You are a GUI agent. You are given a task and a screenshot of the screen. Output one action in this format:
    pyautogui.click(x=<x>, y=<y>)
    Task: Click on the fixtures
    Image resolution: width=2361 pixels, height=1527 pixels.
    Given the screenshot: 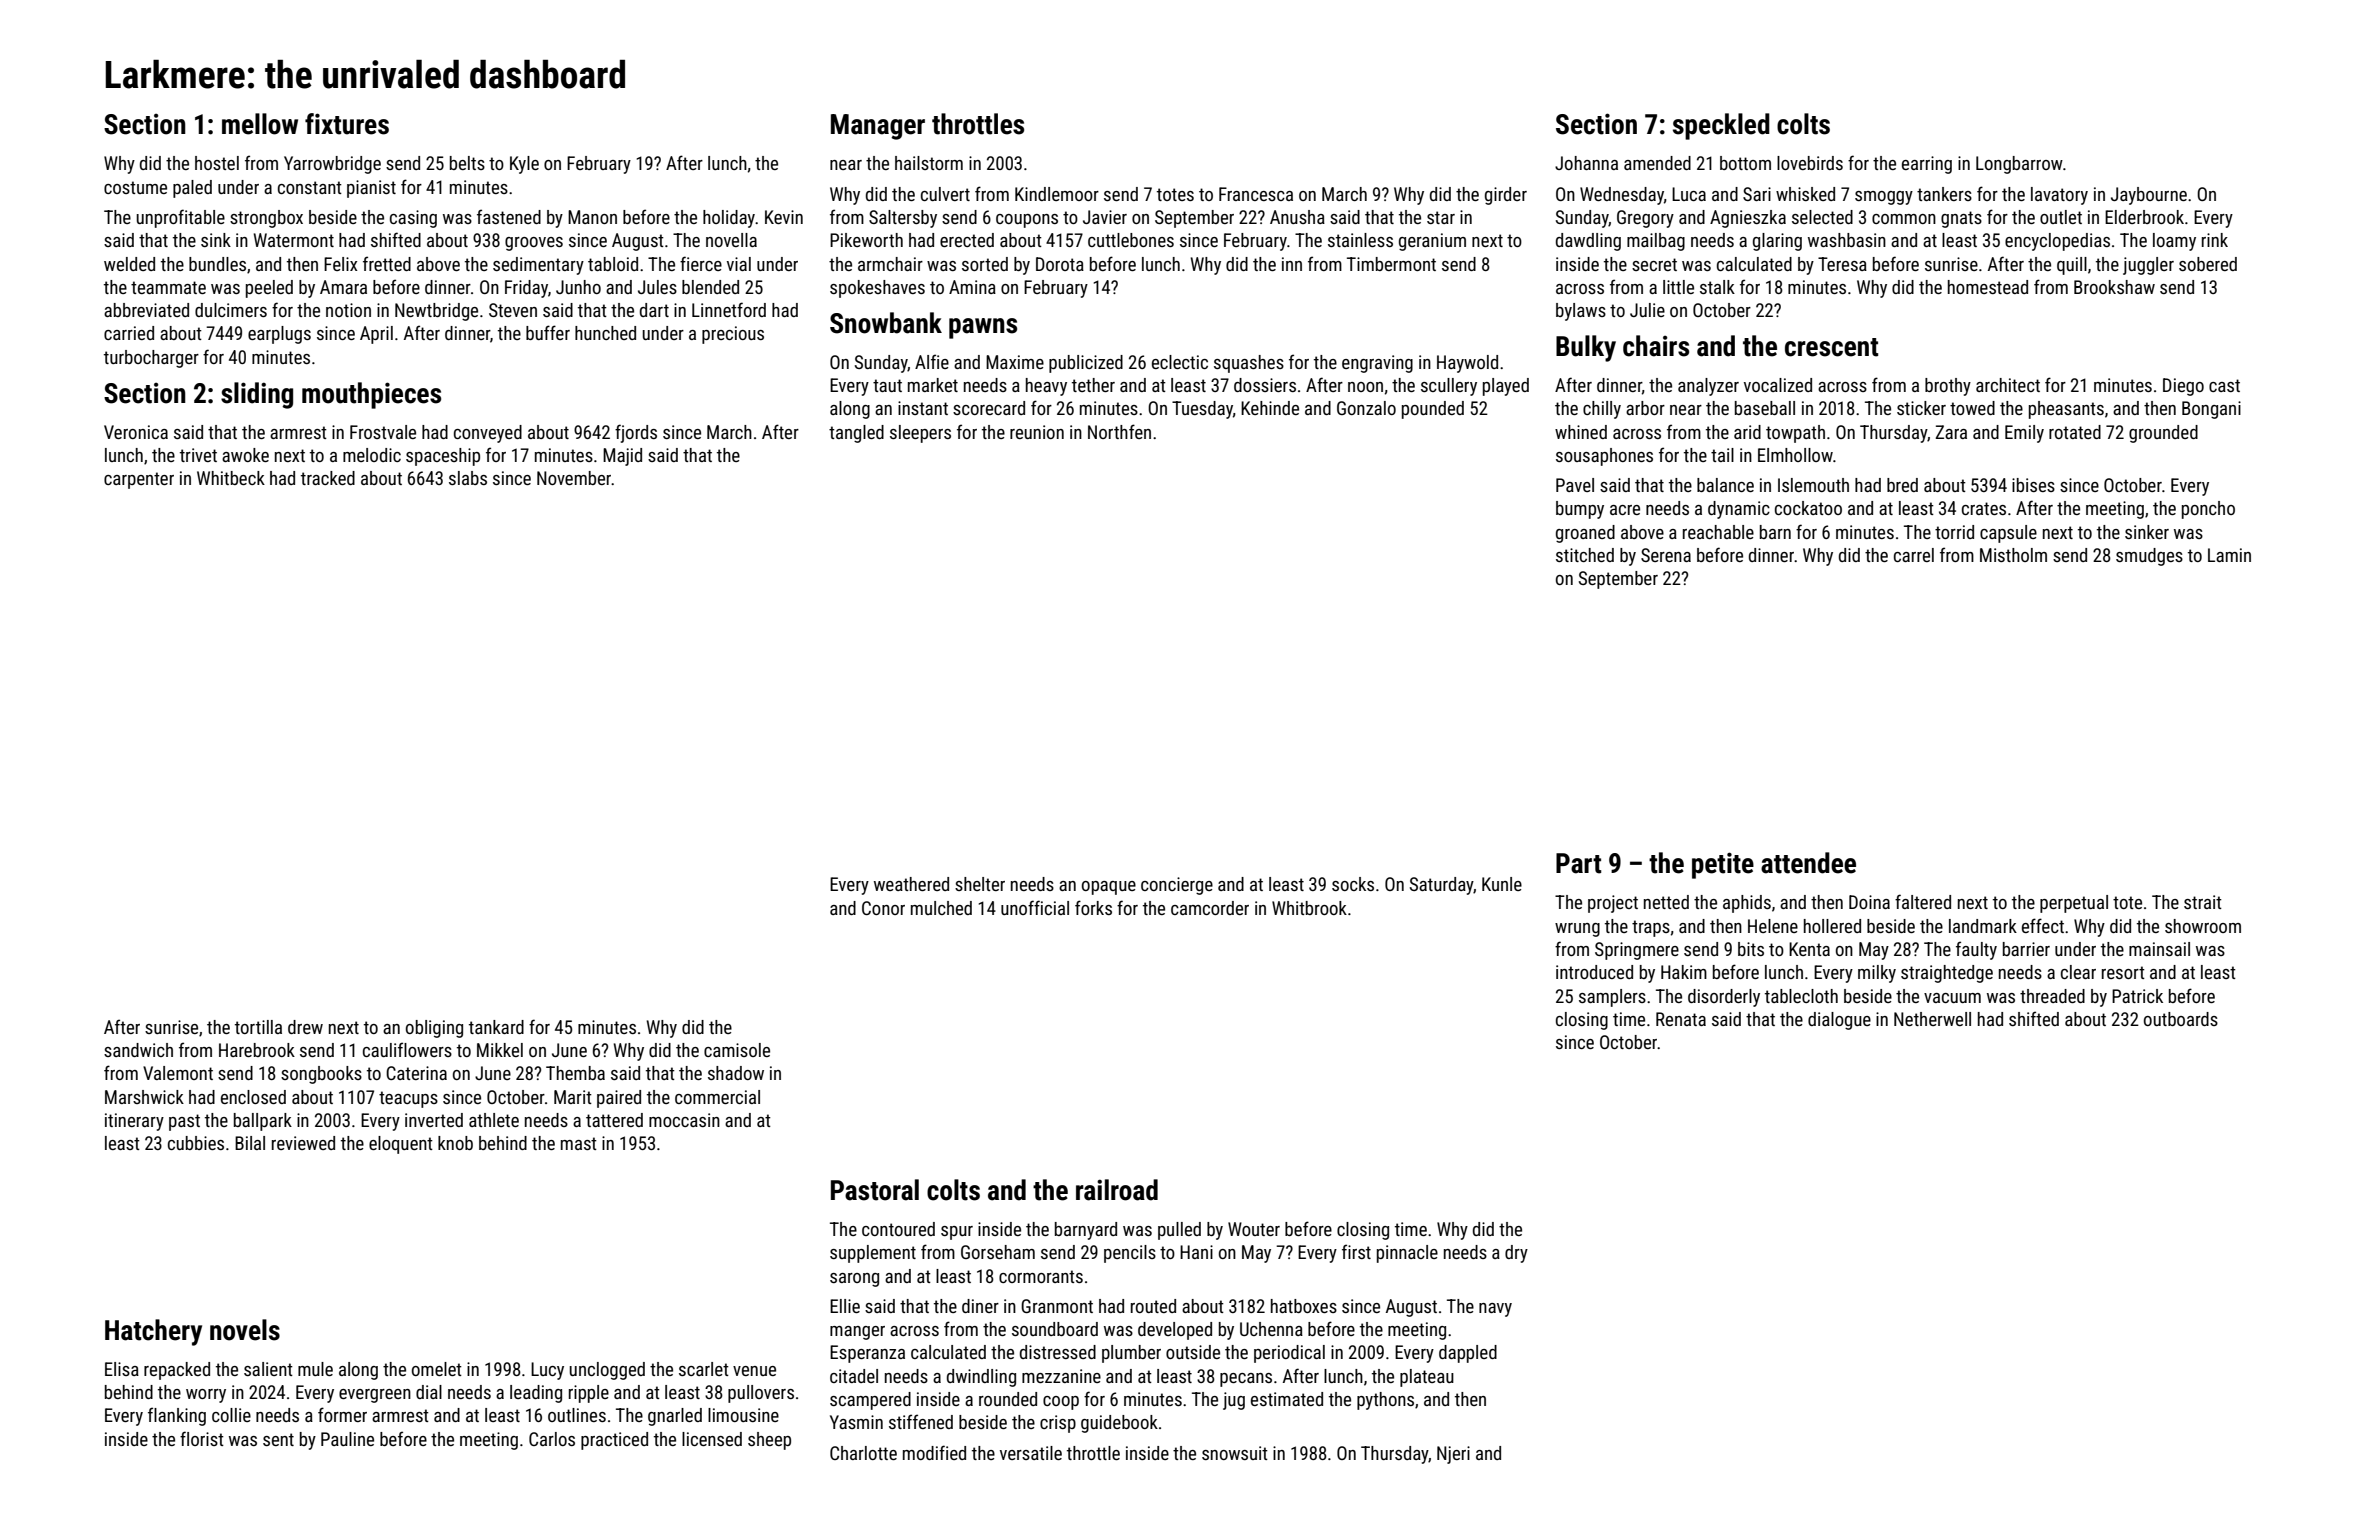 What is the action you would take?
    pyautogui.click(x=347, y=124)
